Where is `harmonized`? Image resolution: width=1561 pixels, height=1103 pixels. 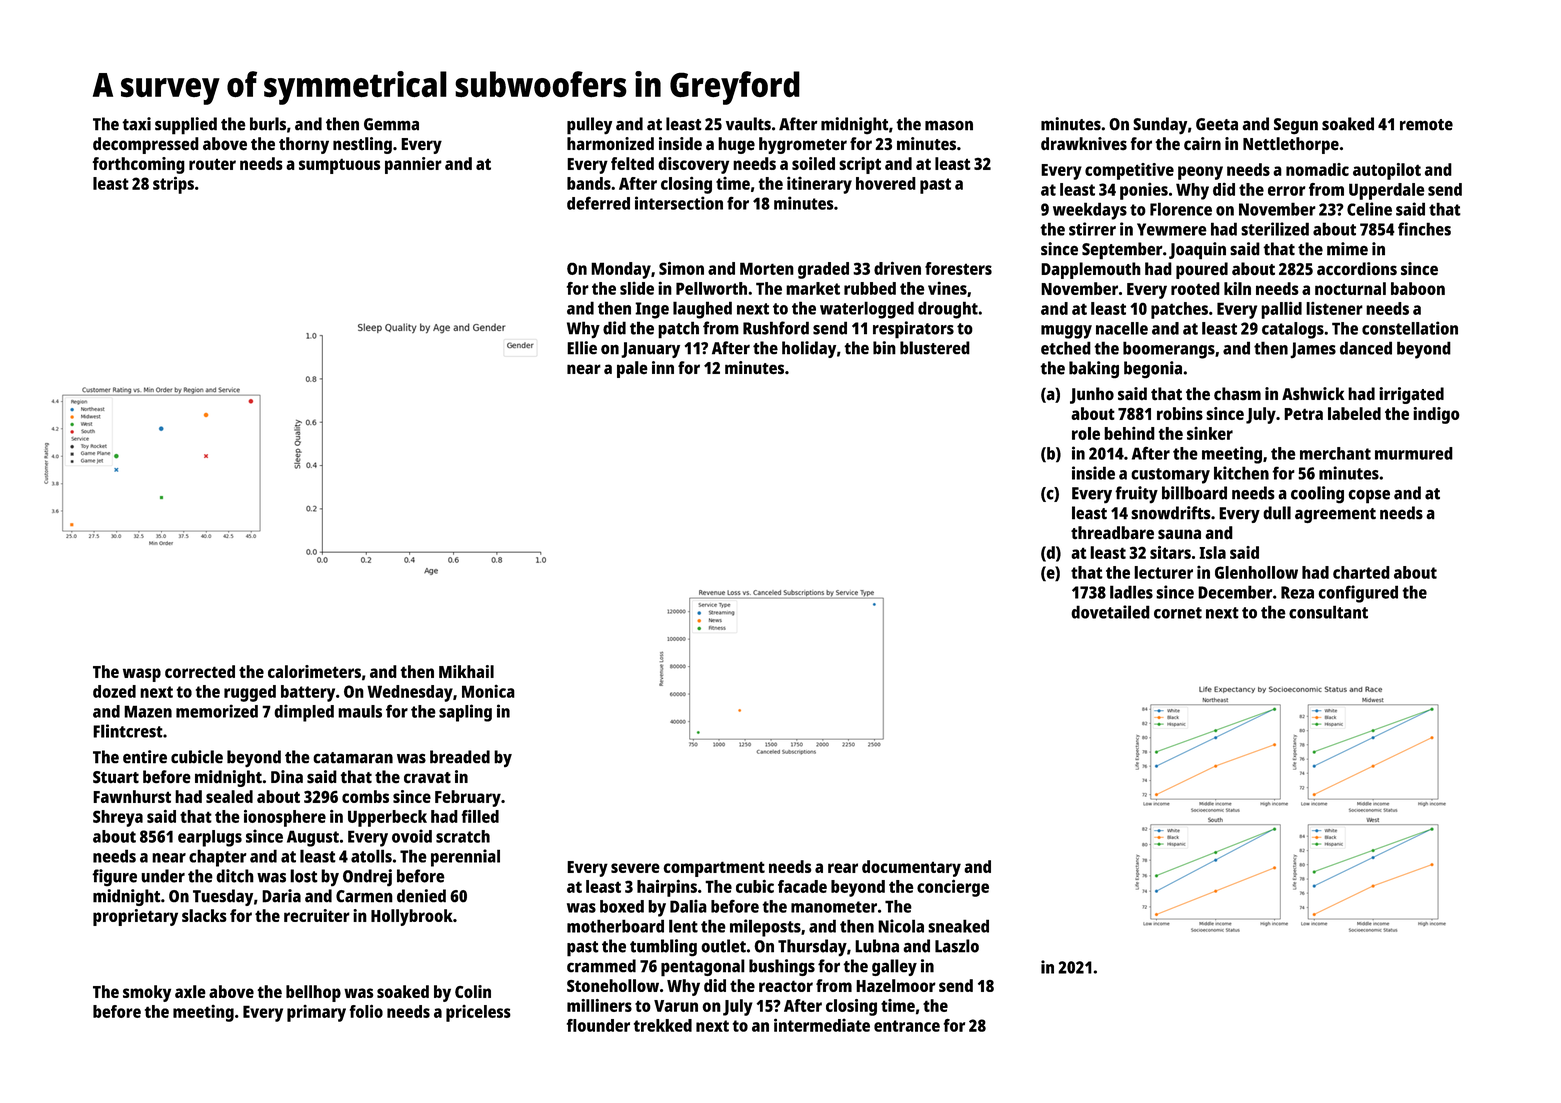
harmonized is located at coordinates (610, 144).
